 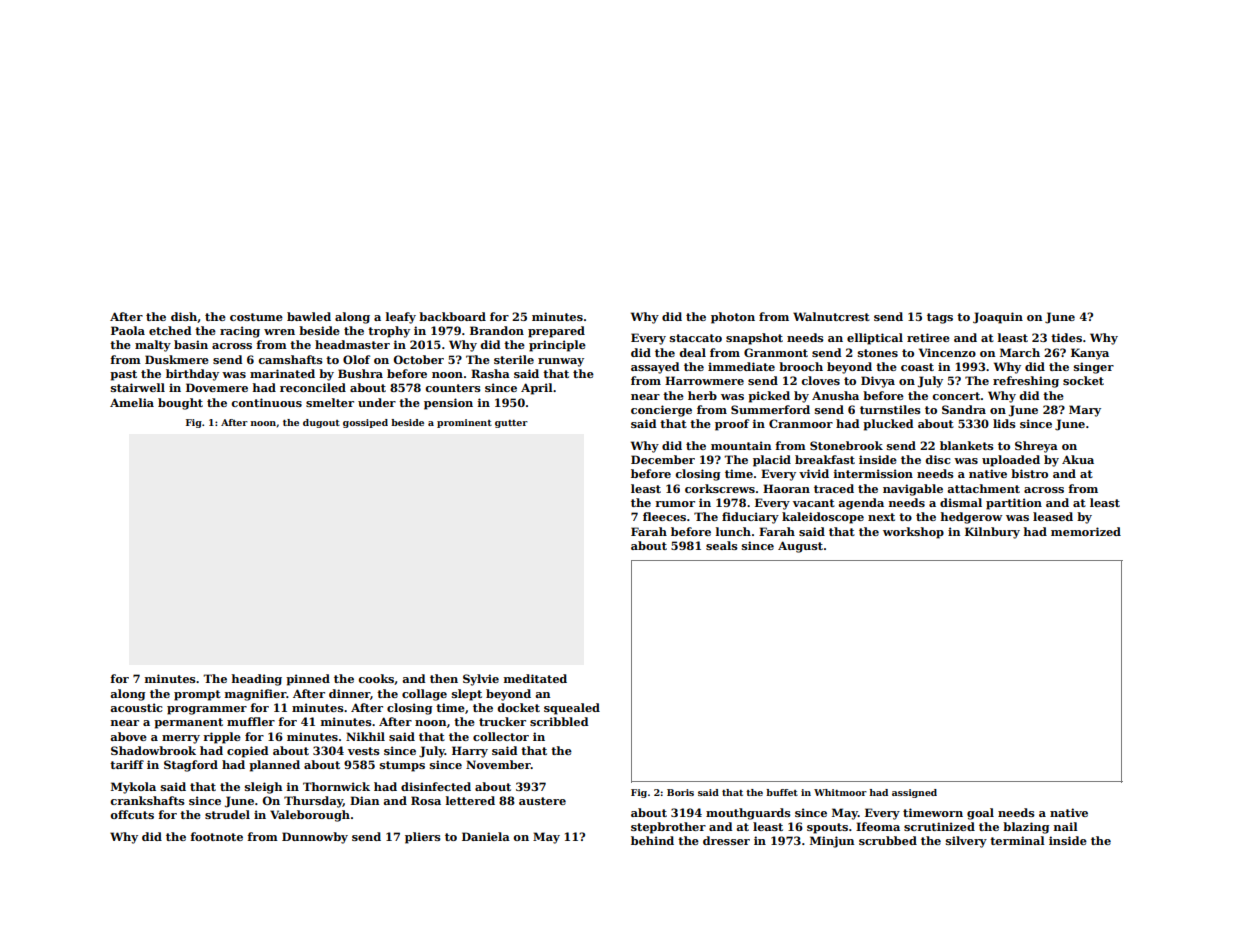 I want to click on nail, so click(x=1066, y=826).
